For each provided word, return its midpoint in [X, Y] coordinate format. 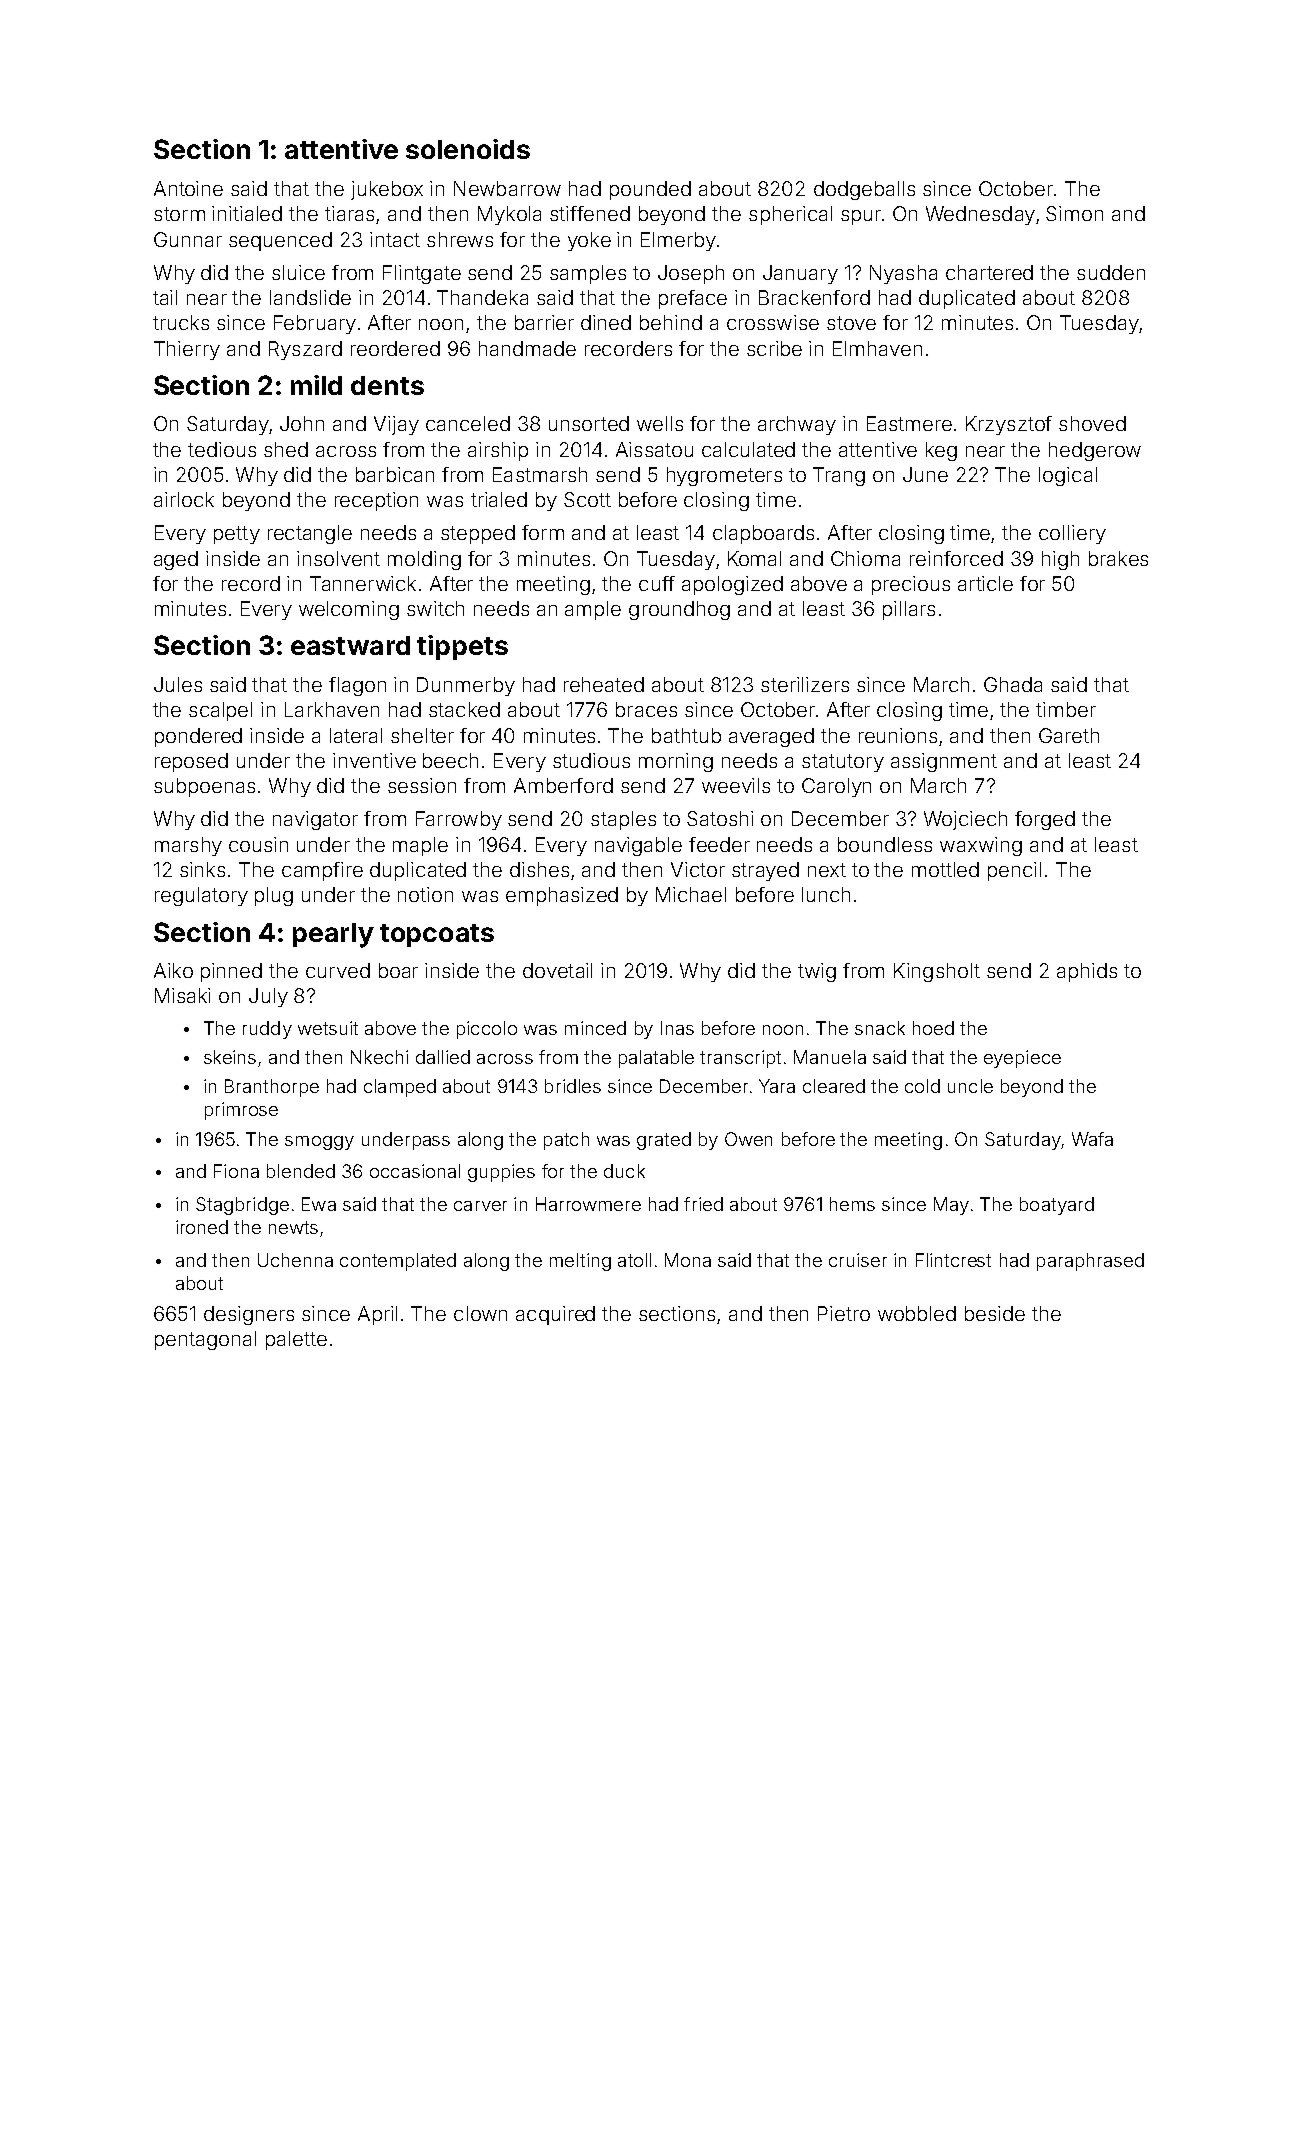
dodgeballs [864, 190]
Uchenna [295, 1260]
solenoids [468, 149]
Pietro [844, 1313]
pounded [650, 190]
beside [995, 1313]
